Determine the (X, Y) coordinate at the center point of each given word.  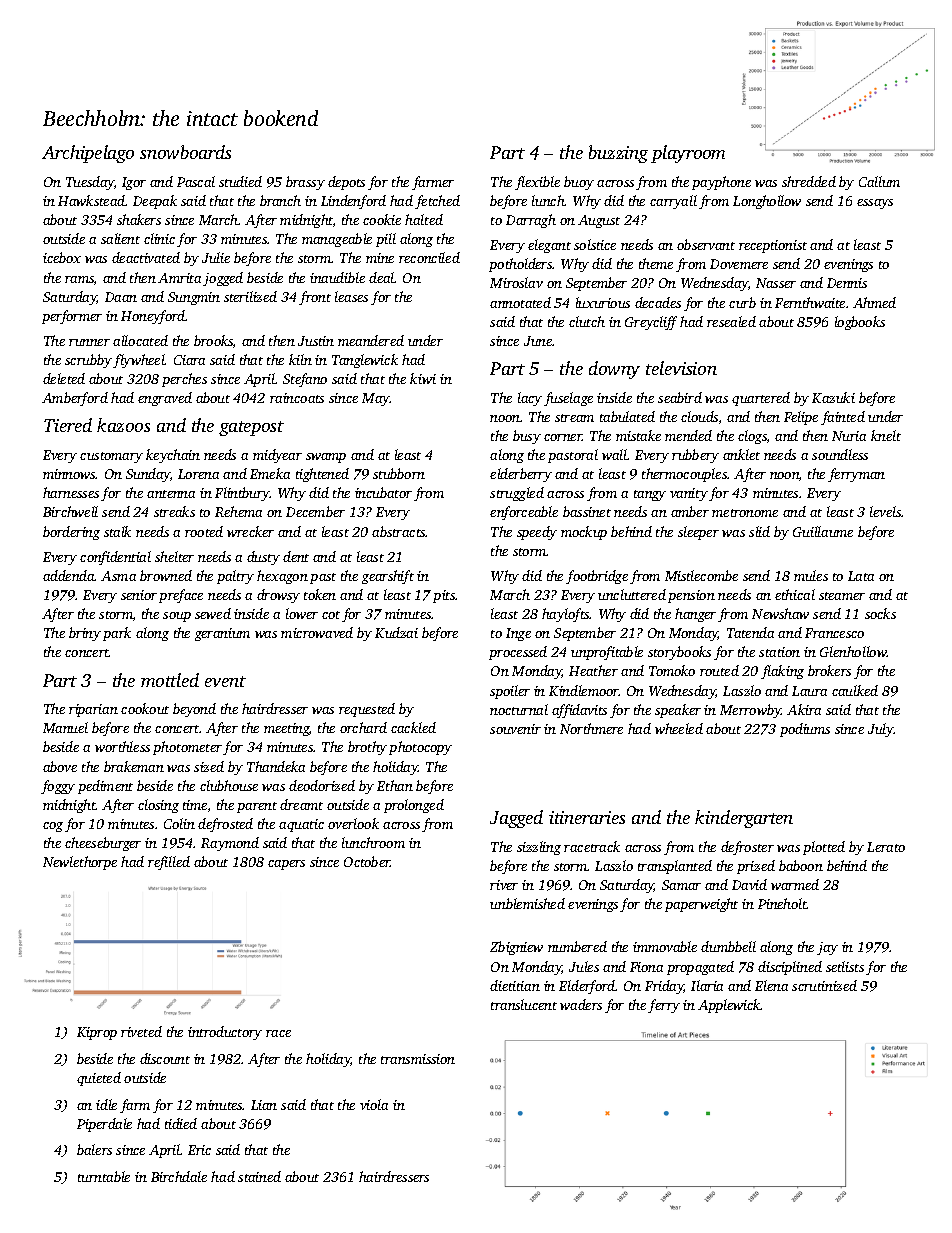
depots (346, 183)
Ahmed (874, 302)
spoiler (510, 692)
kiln (300, 359)
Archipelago (88, 154)
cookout (145, 708)
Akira (804, 709)
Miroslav (516, 282)
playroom (688, 154)
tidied (181, 1123)
